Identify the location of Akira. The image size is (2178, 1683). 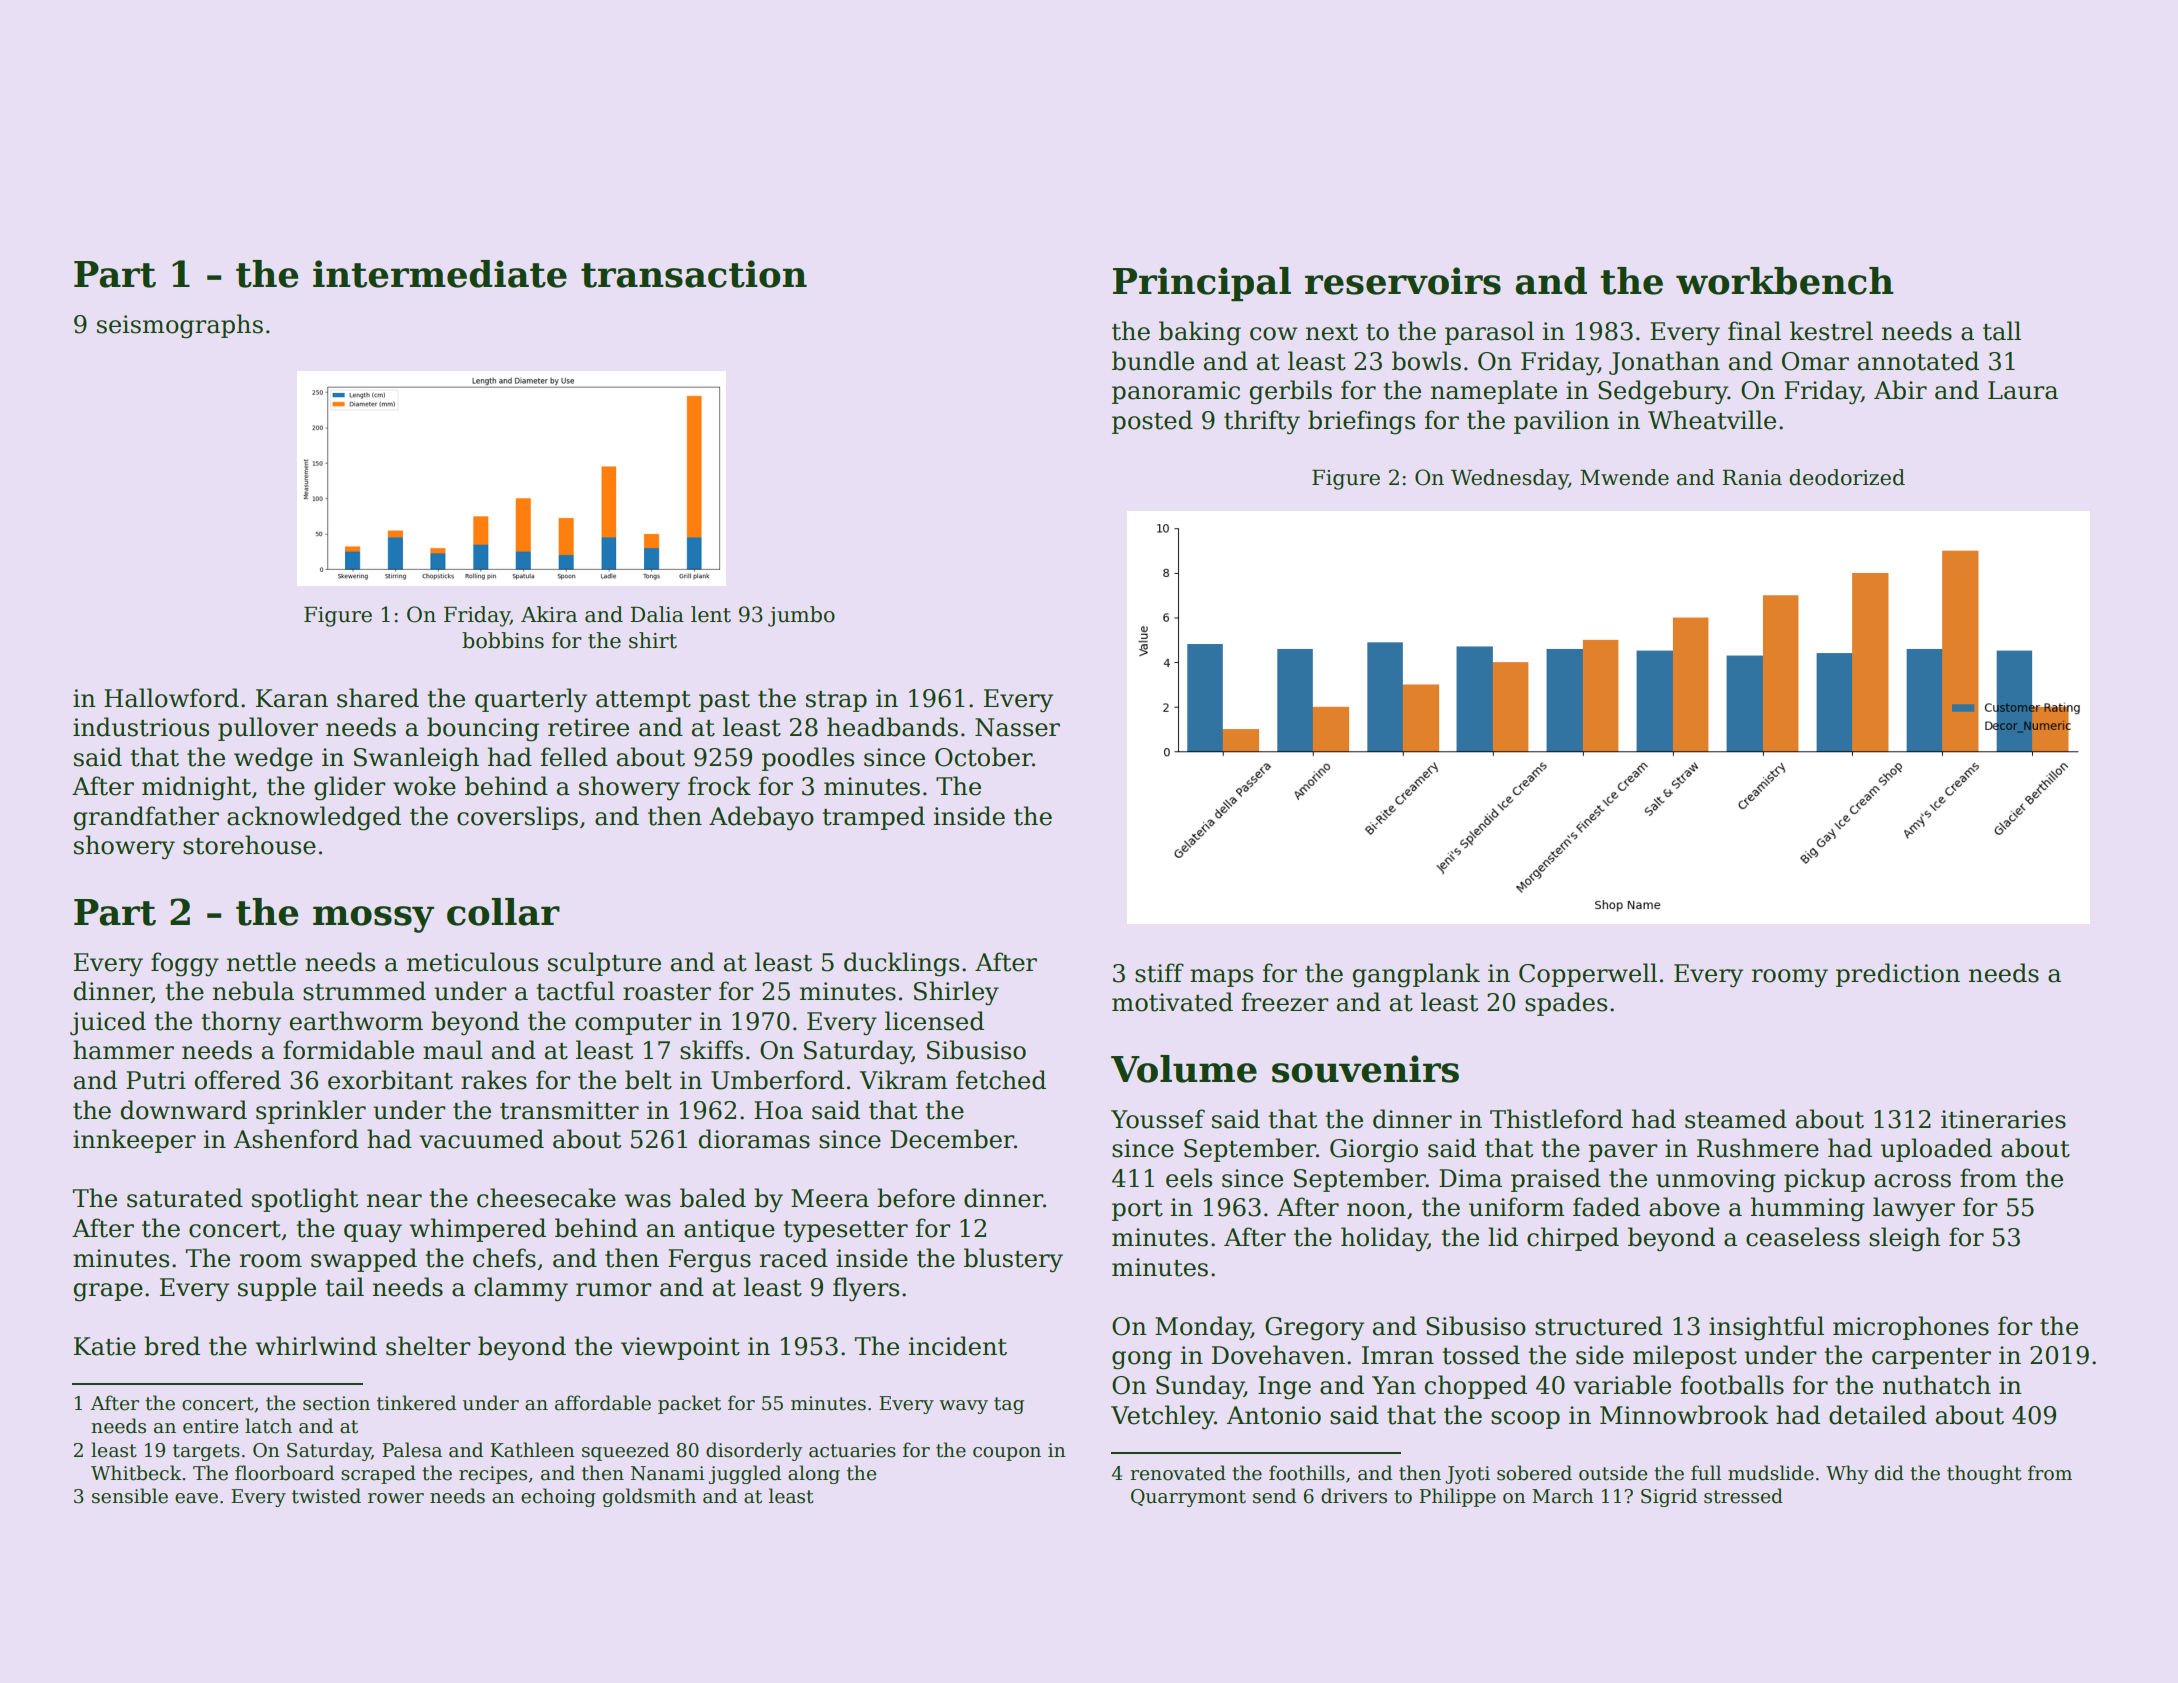
(549, 614).
